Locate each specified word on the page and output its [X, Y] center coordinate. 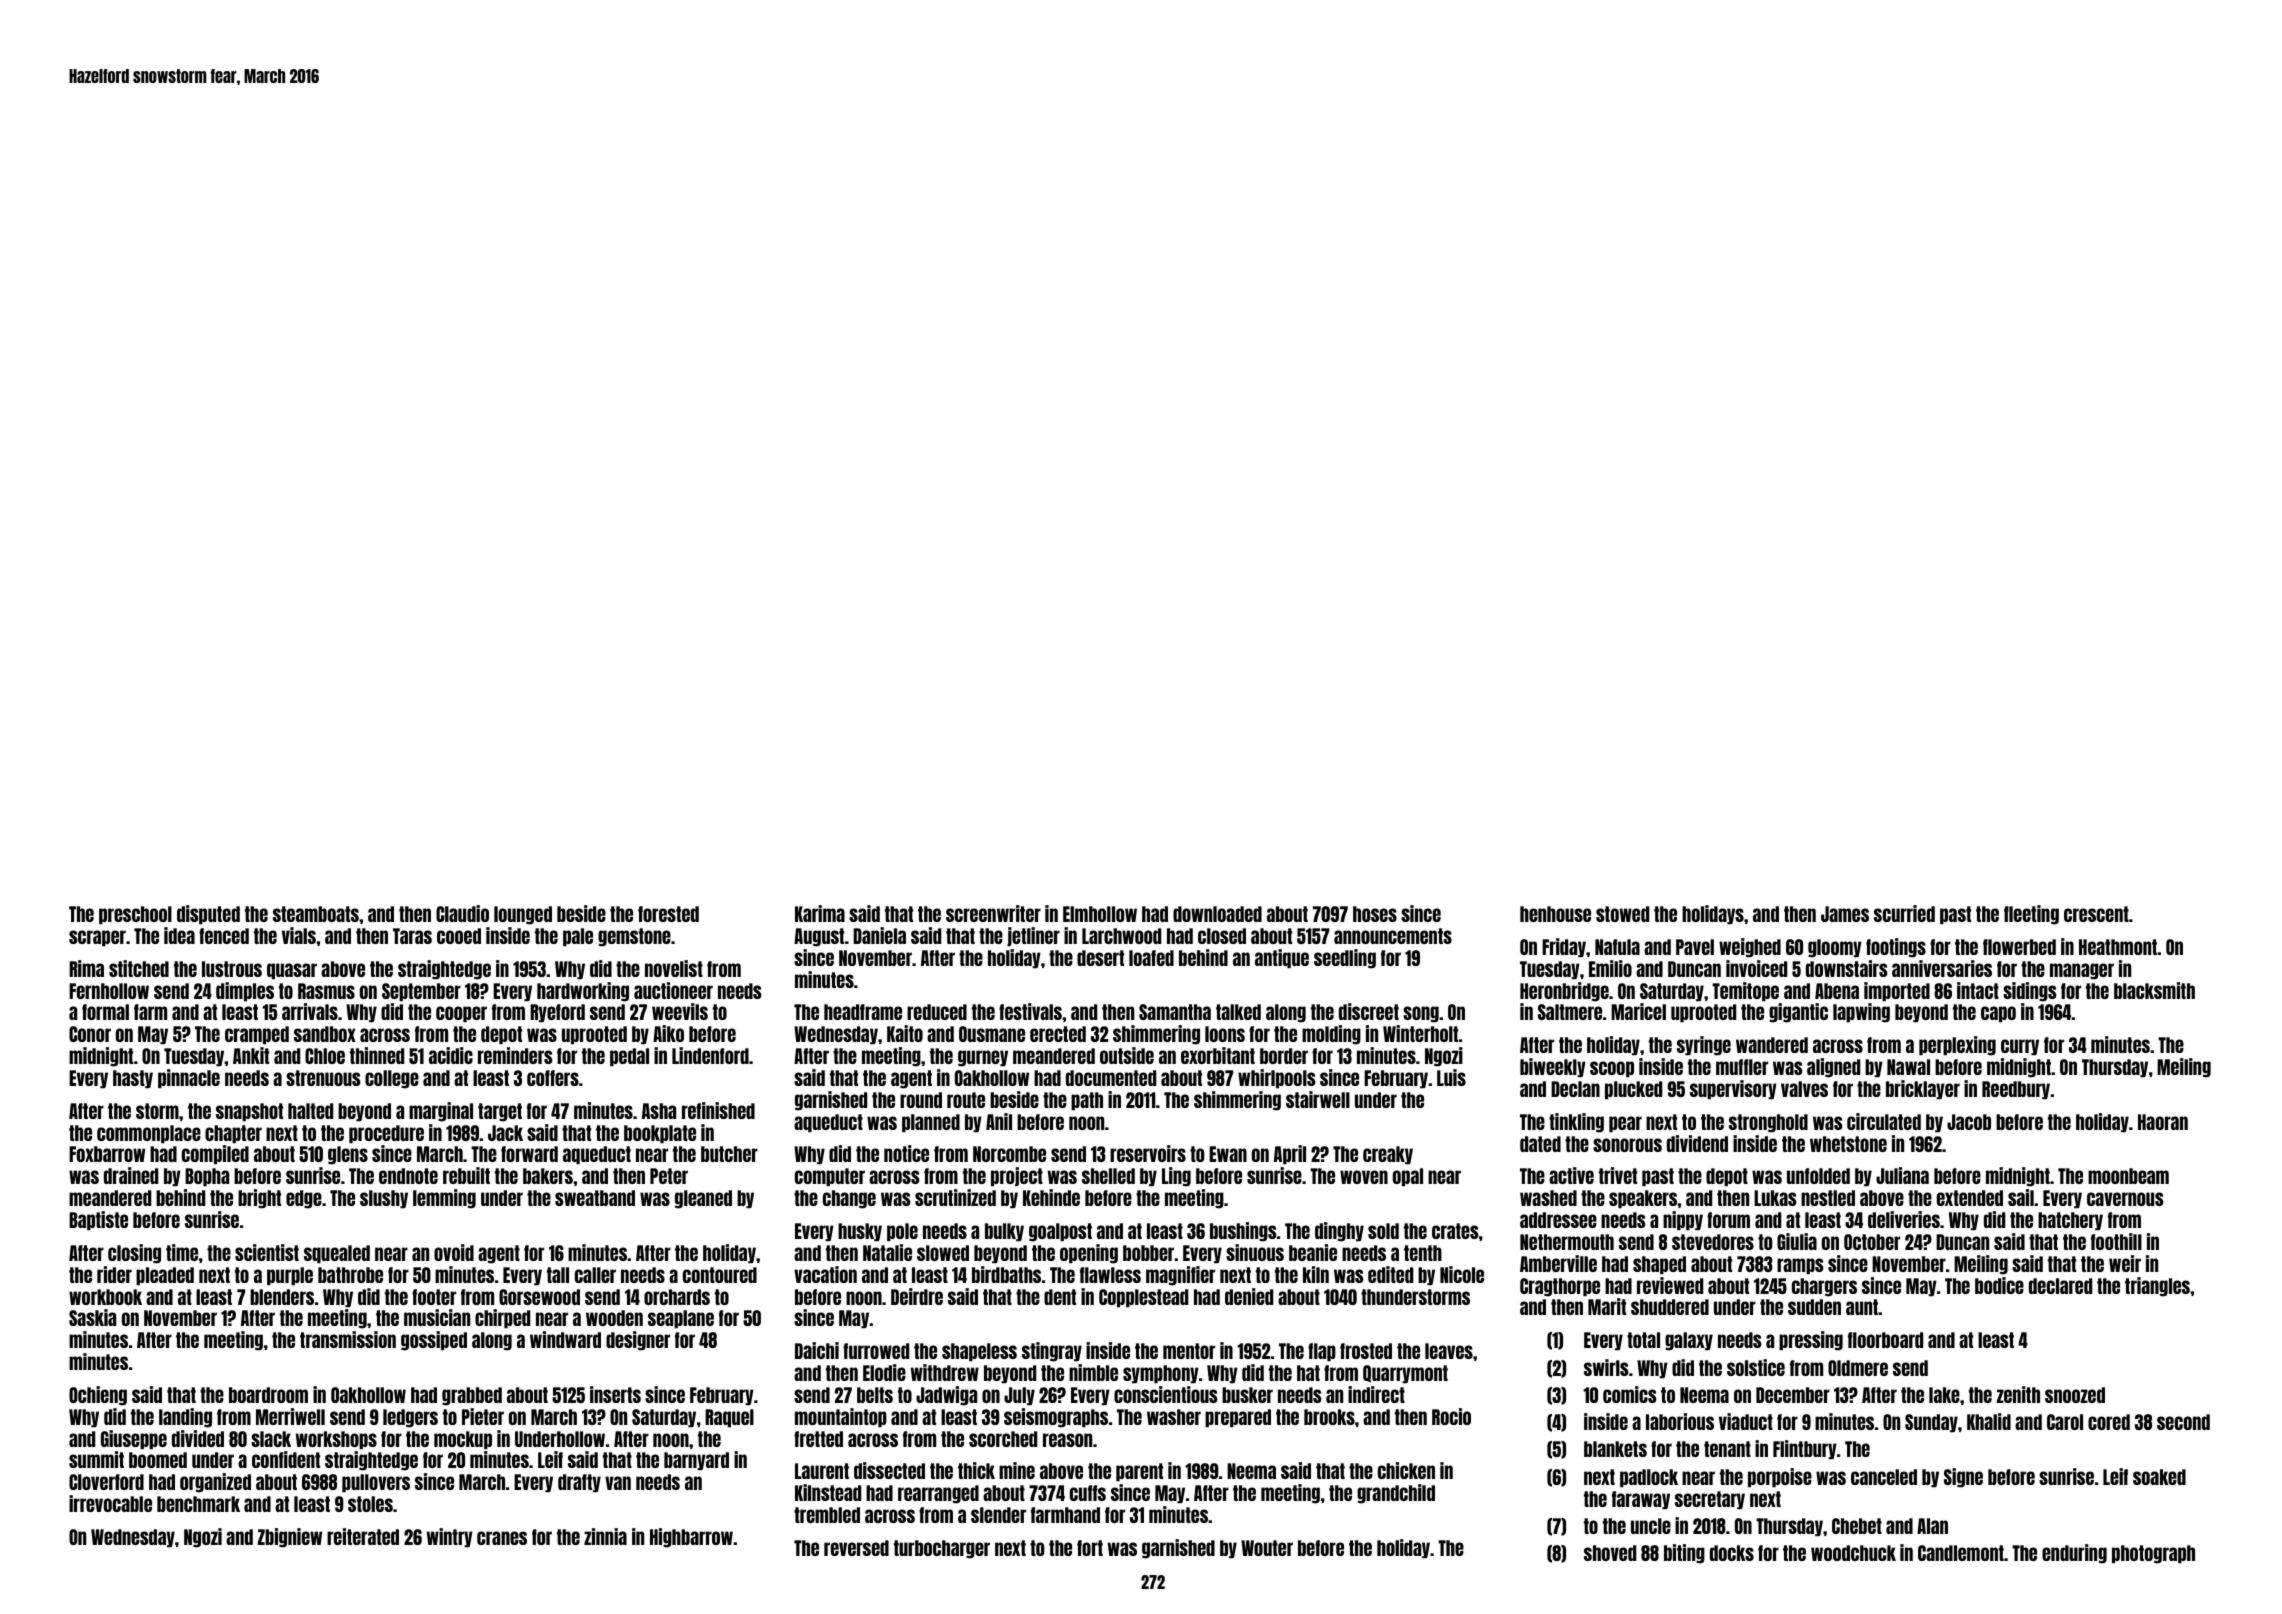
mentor [1189, 1351]
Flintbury [1805, 1449]
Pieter [483, 1416]
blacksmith [2154, 990]
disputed [208, 914]
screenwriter [993, 913]
